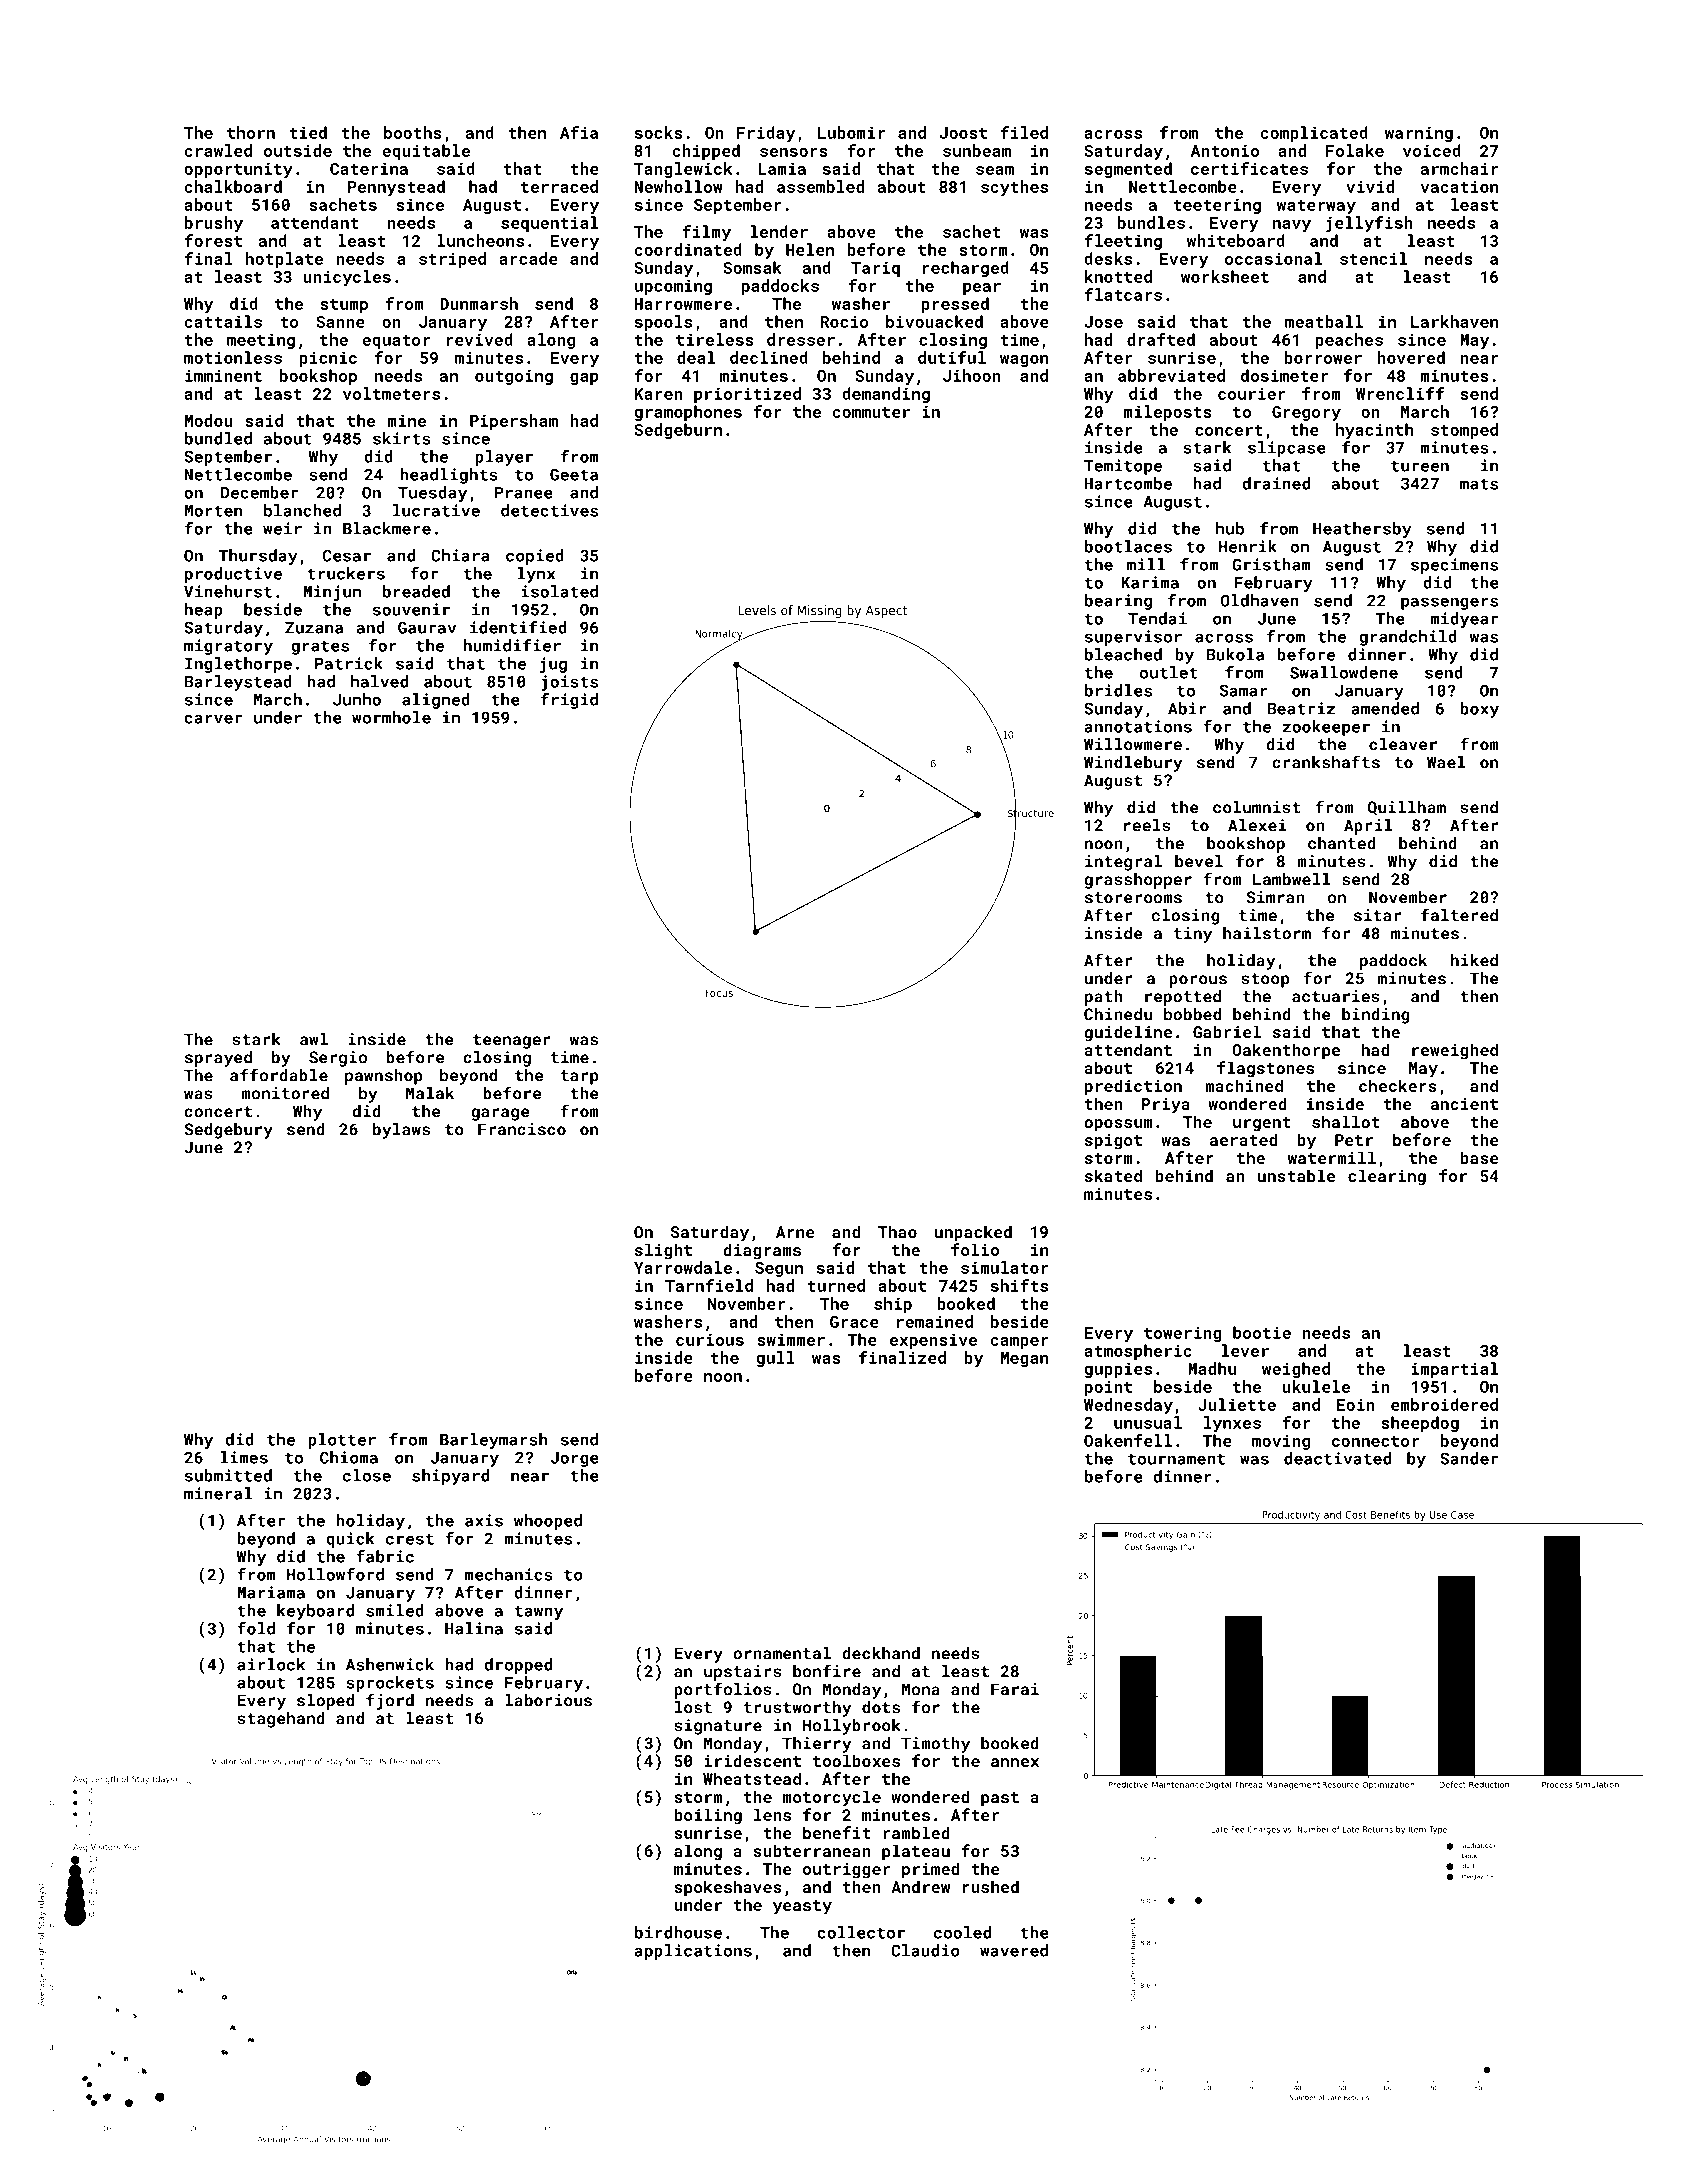 This image has width=1683, height=2178. Describe the element at coordinates (512, 1041) in the image. I see `teenager` at that location.
